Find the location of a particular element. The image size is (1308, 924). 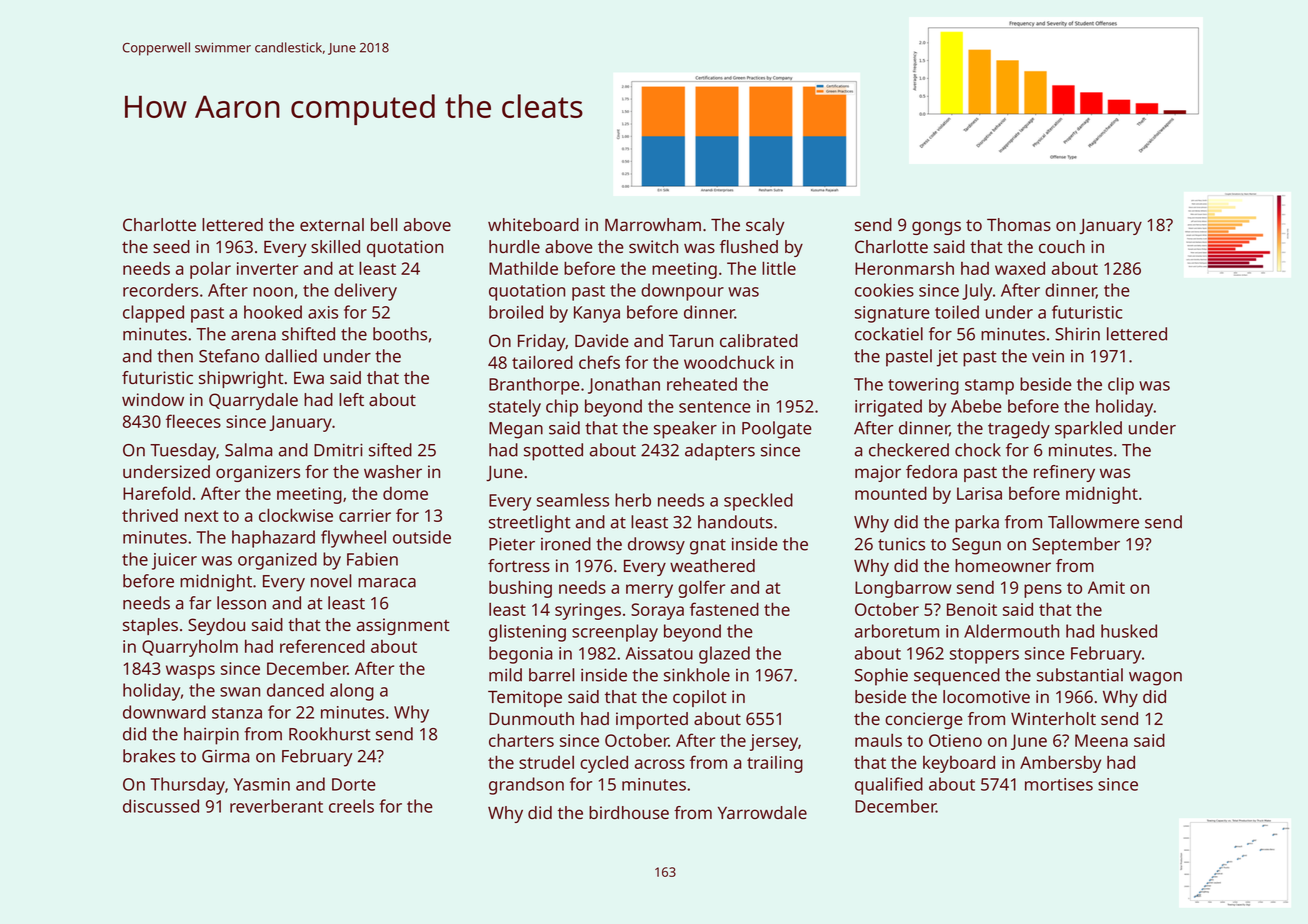

seed is located at coordinates (171, 246).
